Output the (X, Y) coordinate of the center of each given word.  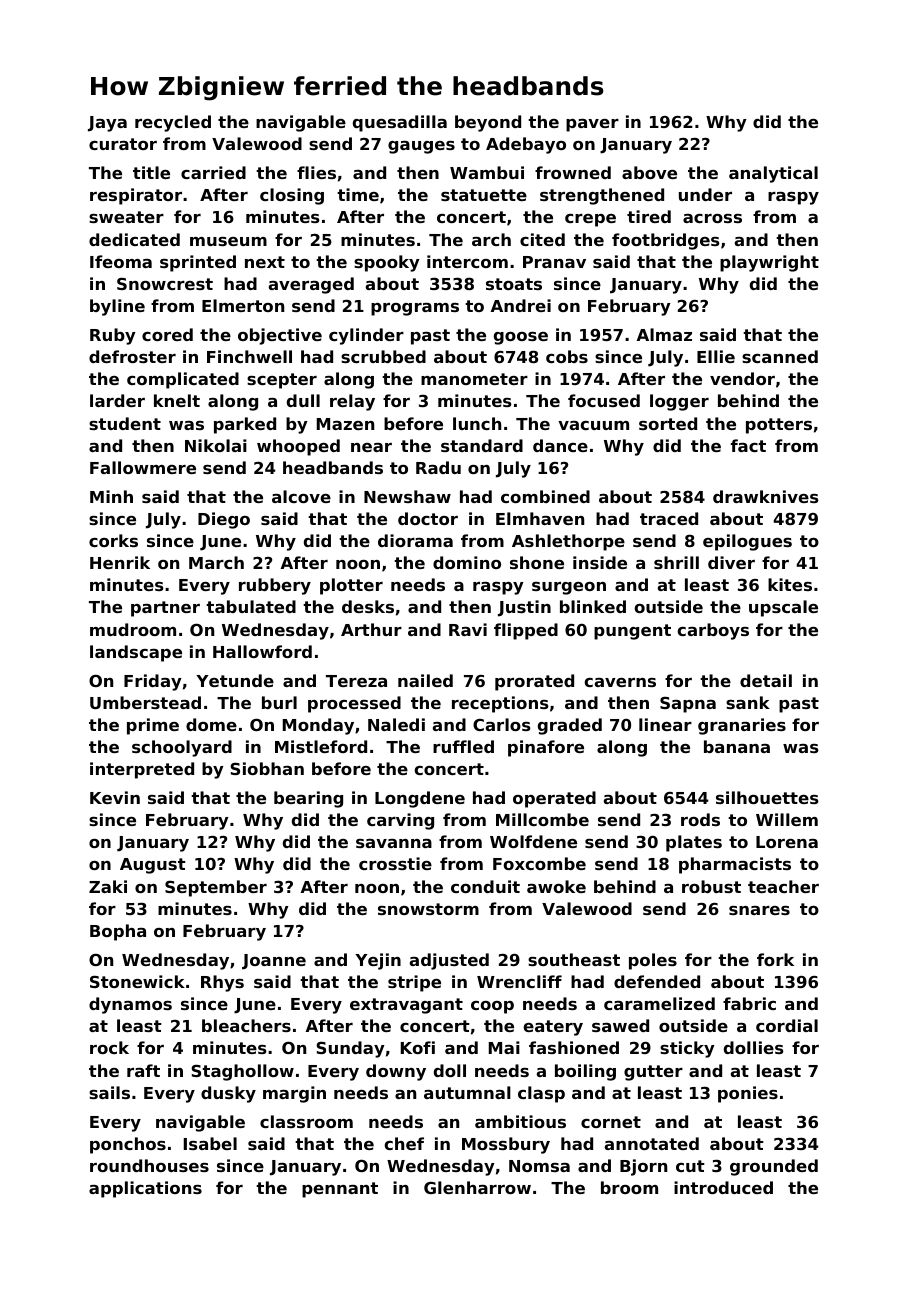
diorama (415, 540)
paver (592, 125)
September (216, 888)
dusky (228, 1094)
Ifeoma (121, 261)
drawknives (766, 496)
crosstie (395, 863)
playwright (769, 263)
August (153, 866)
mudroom (133, 629)
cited (542, 239)
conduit (485, 886)
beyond (488, 123)
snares (759, 910)
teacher (783, 886)
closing (292, 196)
